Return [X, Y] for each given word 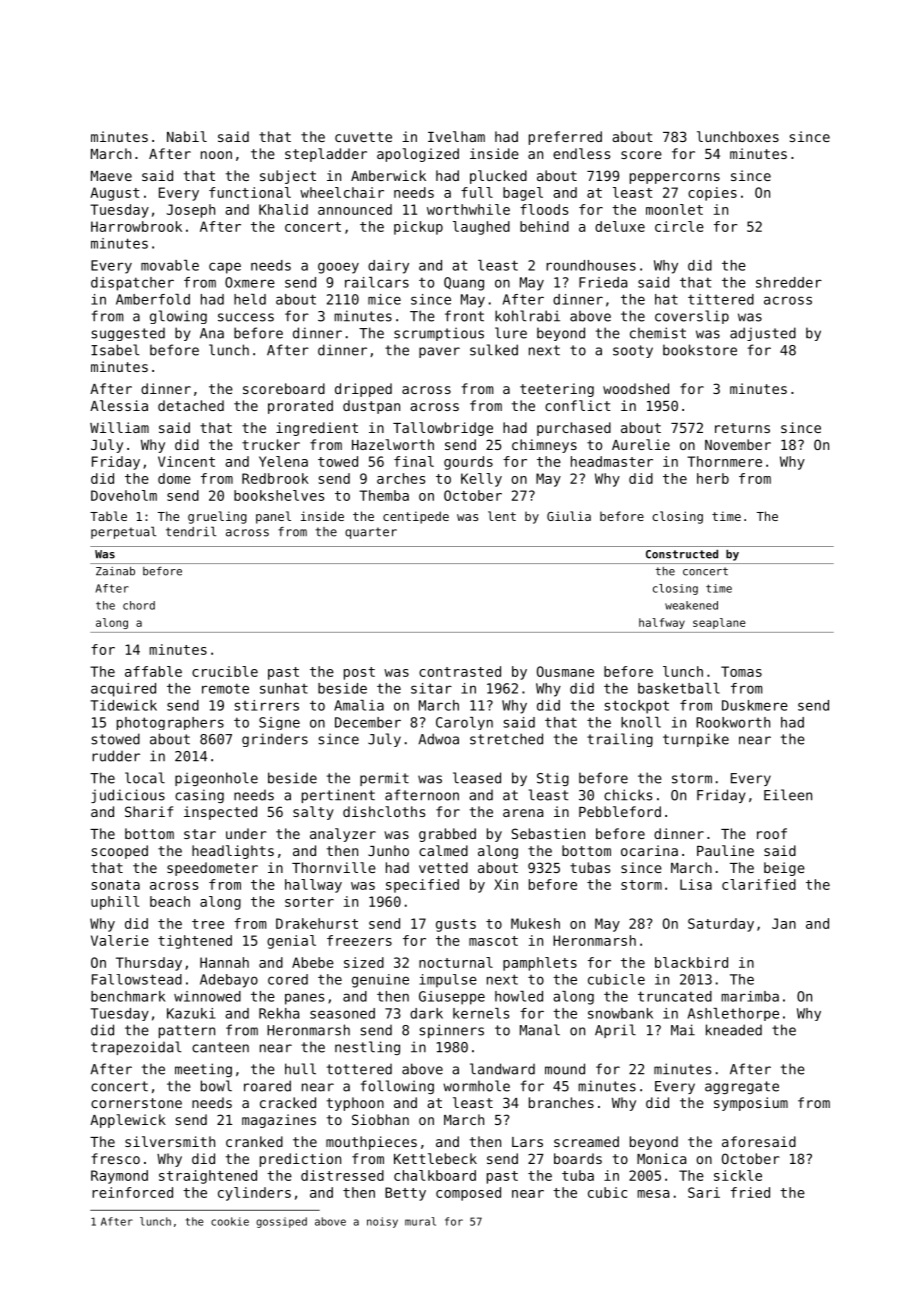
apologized [418, 155]
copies [712, 194]
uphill [115, 903]
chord [139, 605]
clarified [759, 884]
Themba [384, 495]
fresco [115, 1158]
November [738, 444]
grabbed [447, 835]
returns [742, 428]
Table [108, 516]
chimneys [544, 446]
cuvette [363, 137]
